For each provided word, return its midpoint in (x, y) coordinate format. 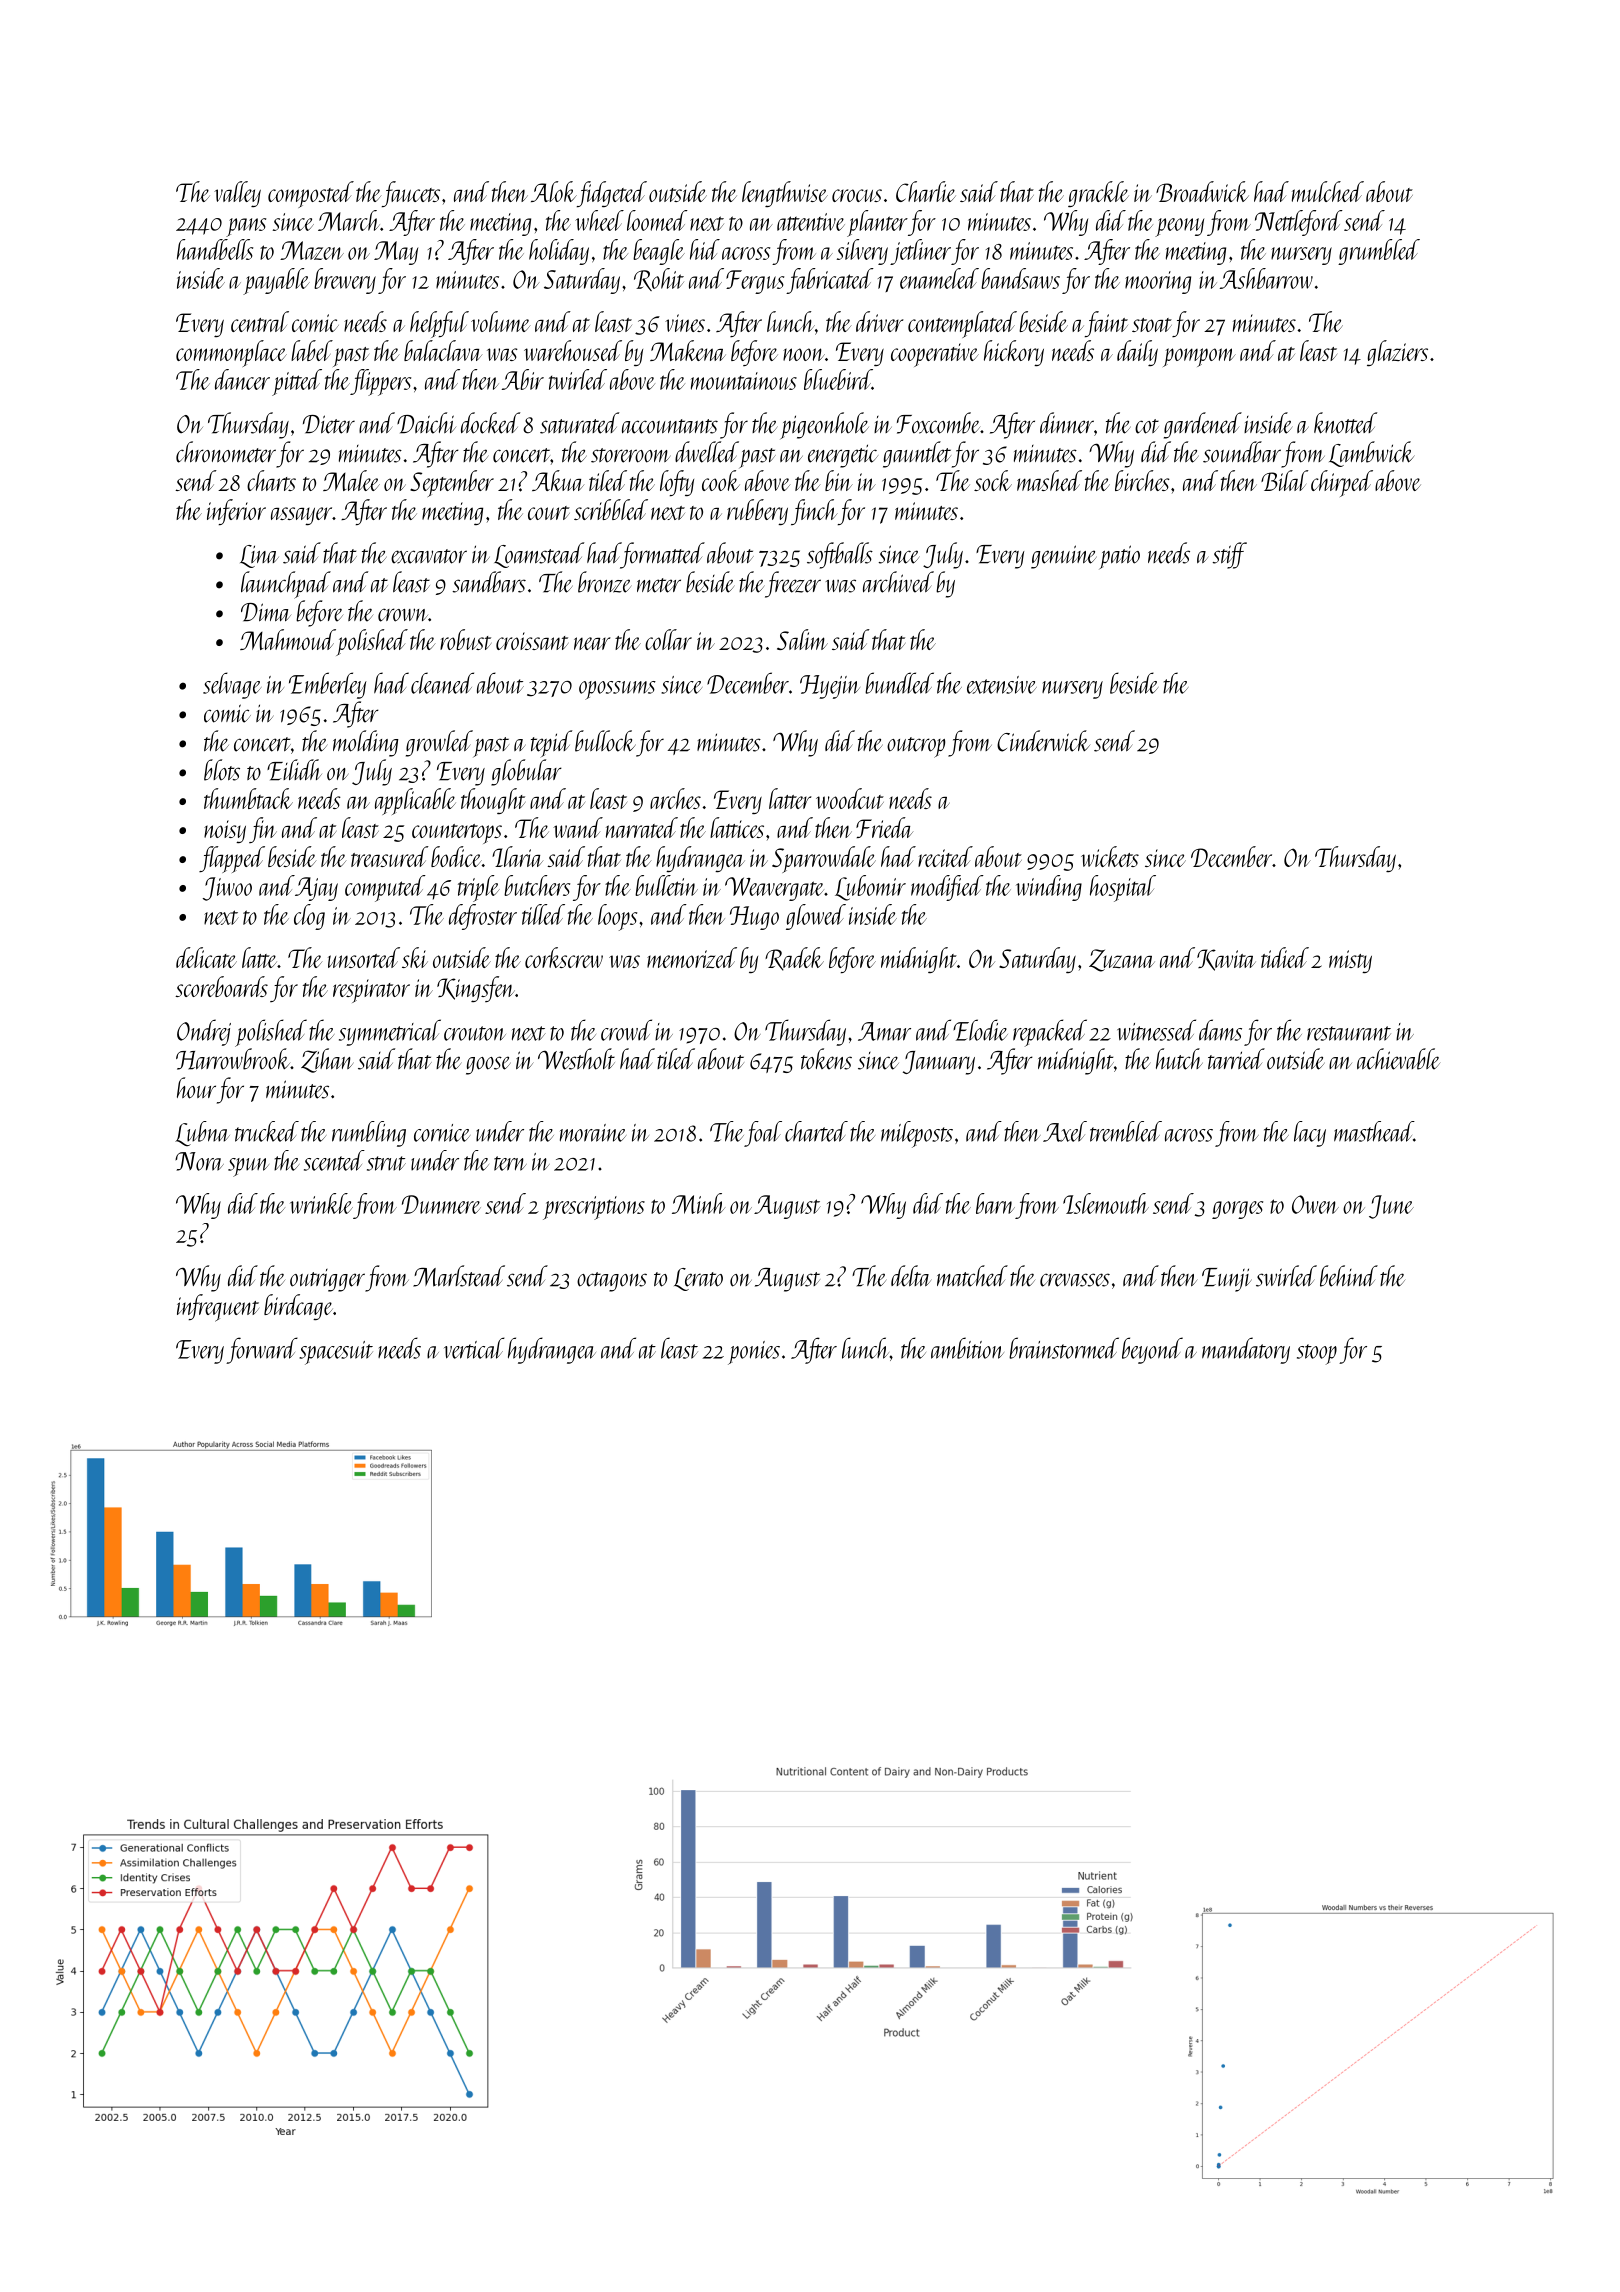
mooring (1158, 282)
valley (237, 194)
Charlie (926, 191)
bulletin (666, 885)
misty (1350, 961)
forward (262, 1350)
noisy (225, 831)
